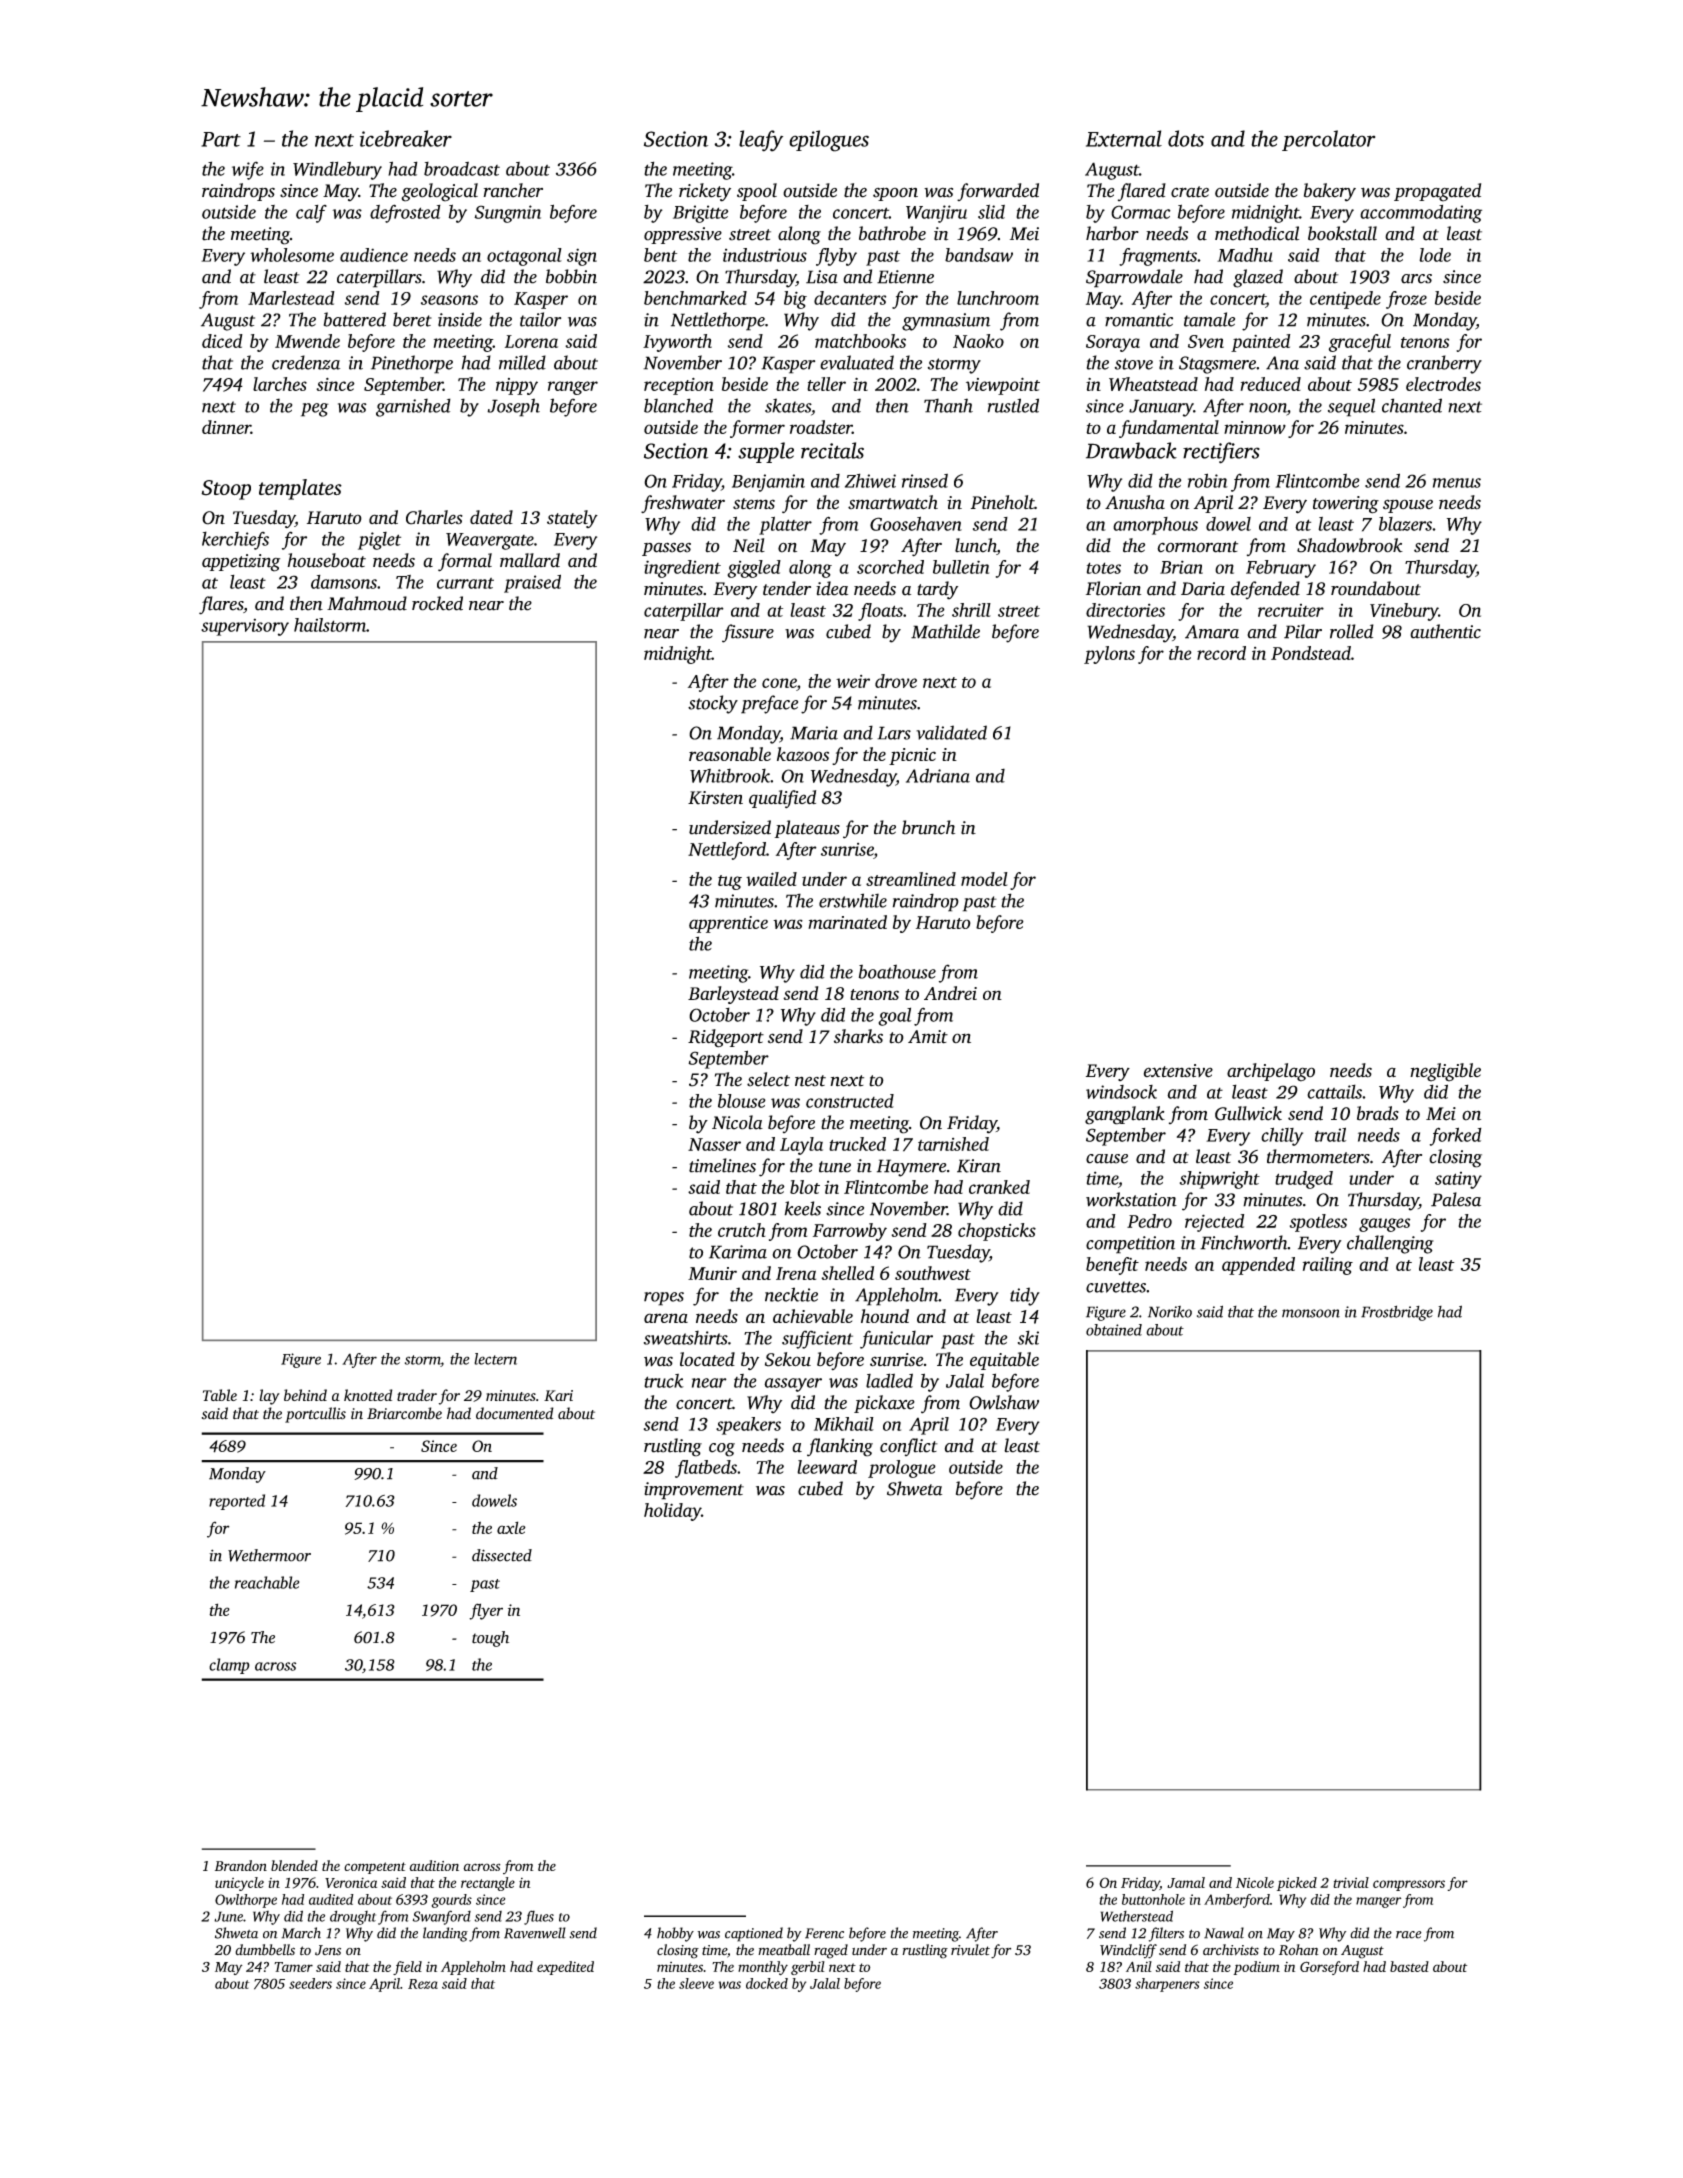 The image size is (1683, 2178). Describe the element at coordinates (1186, 1882) in the document. I see `Jamal` at that location.
